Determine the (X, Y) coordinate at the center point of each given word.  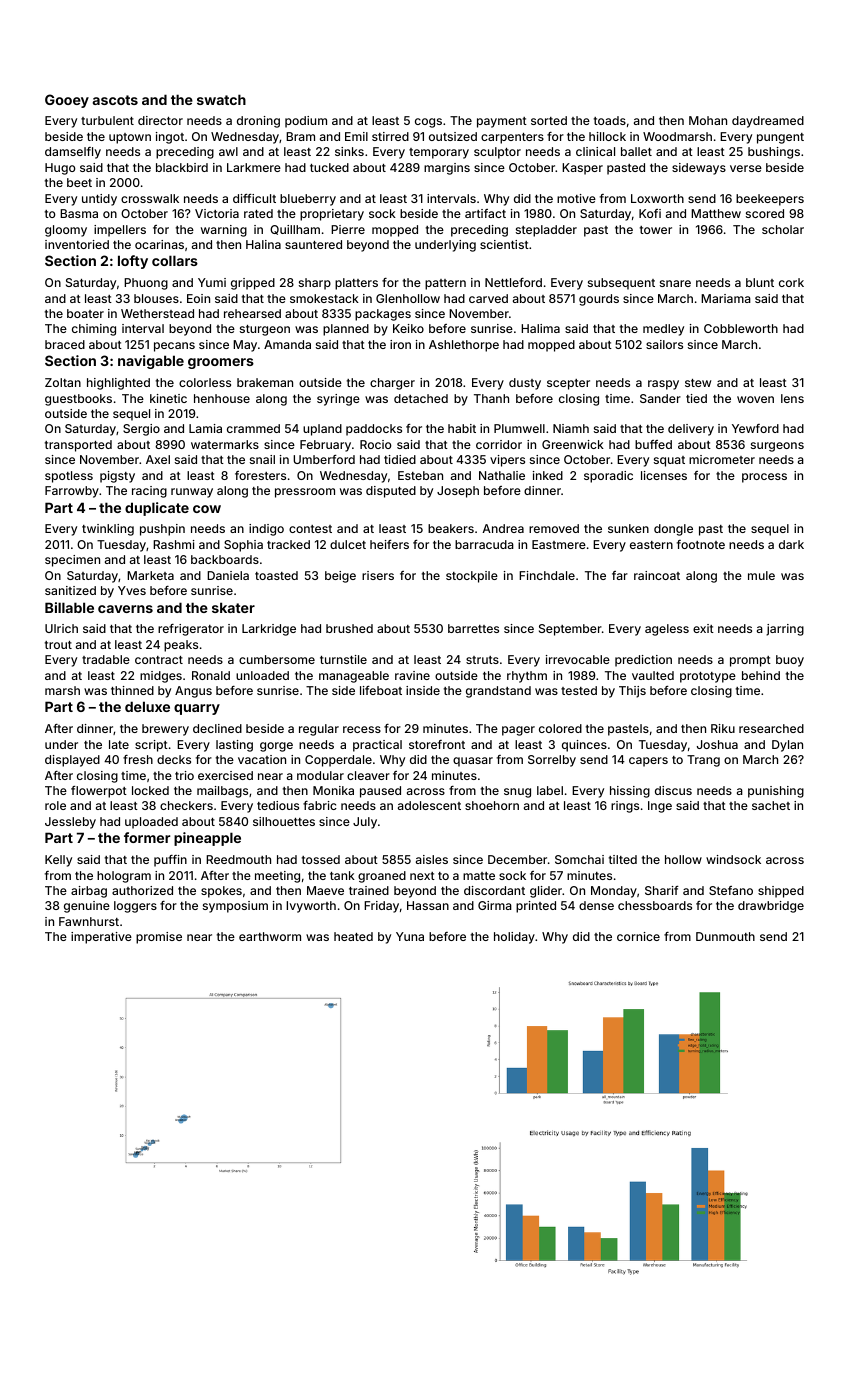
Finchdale (547, 575)
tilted (623, 859)
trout (58, 645)
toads (610, 120)
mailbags (222, 792)
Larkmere (254, 167)
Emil (356, 136)
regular (319, 730)
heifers (389, 544)
